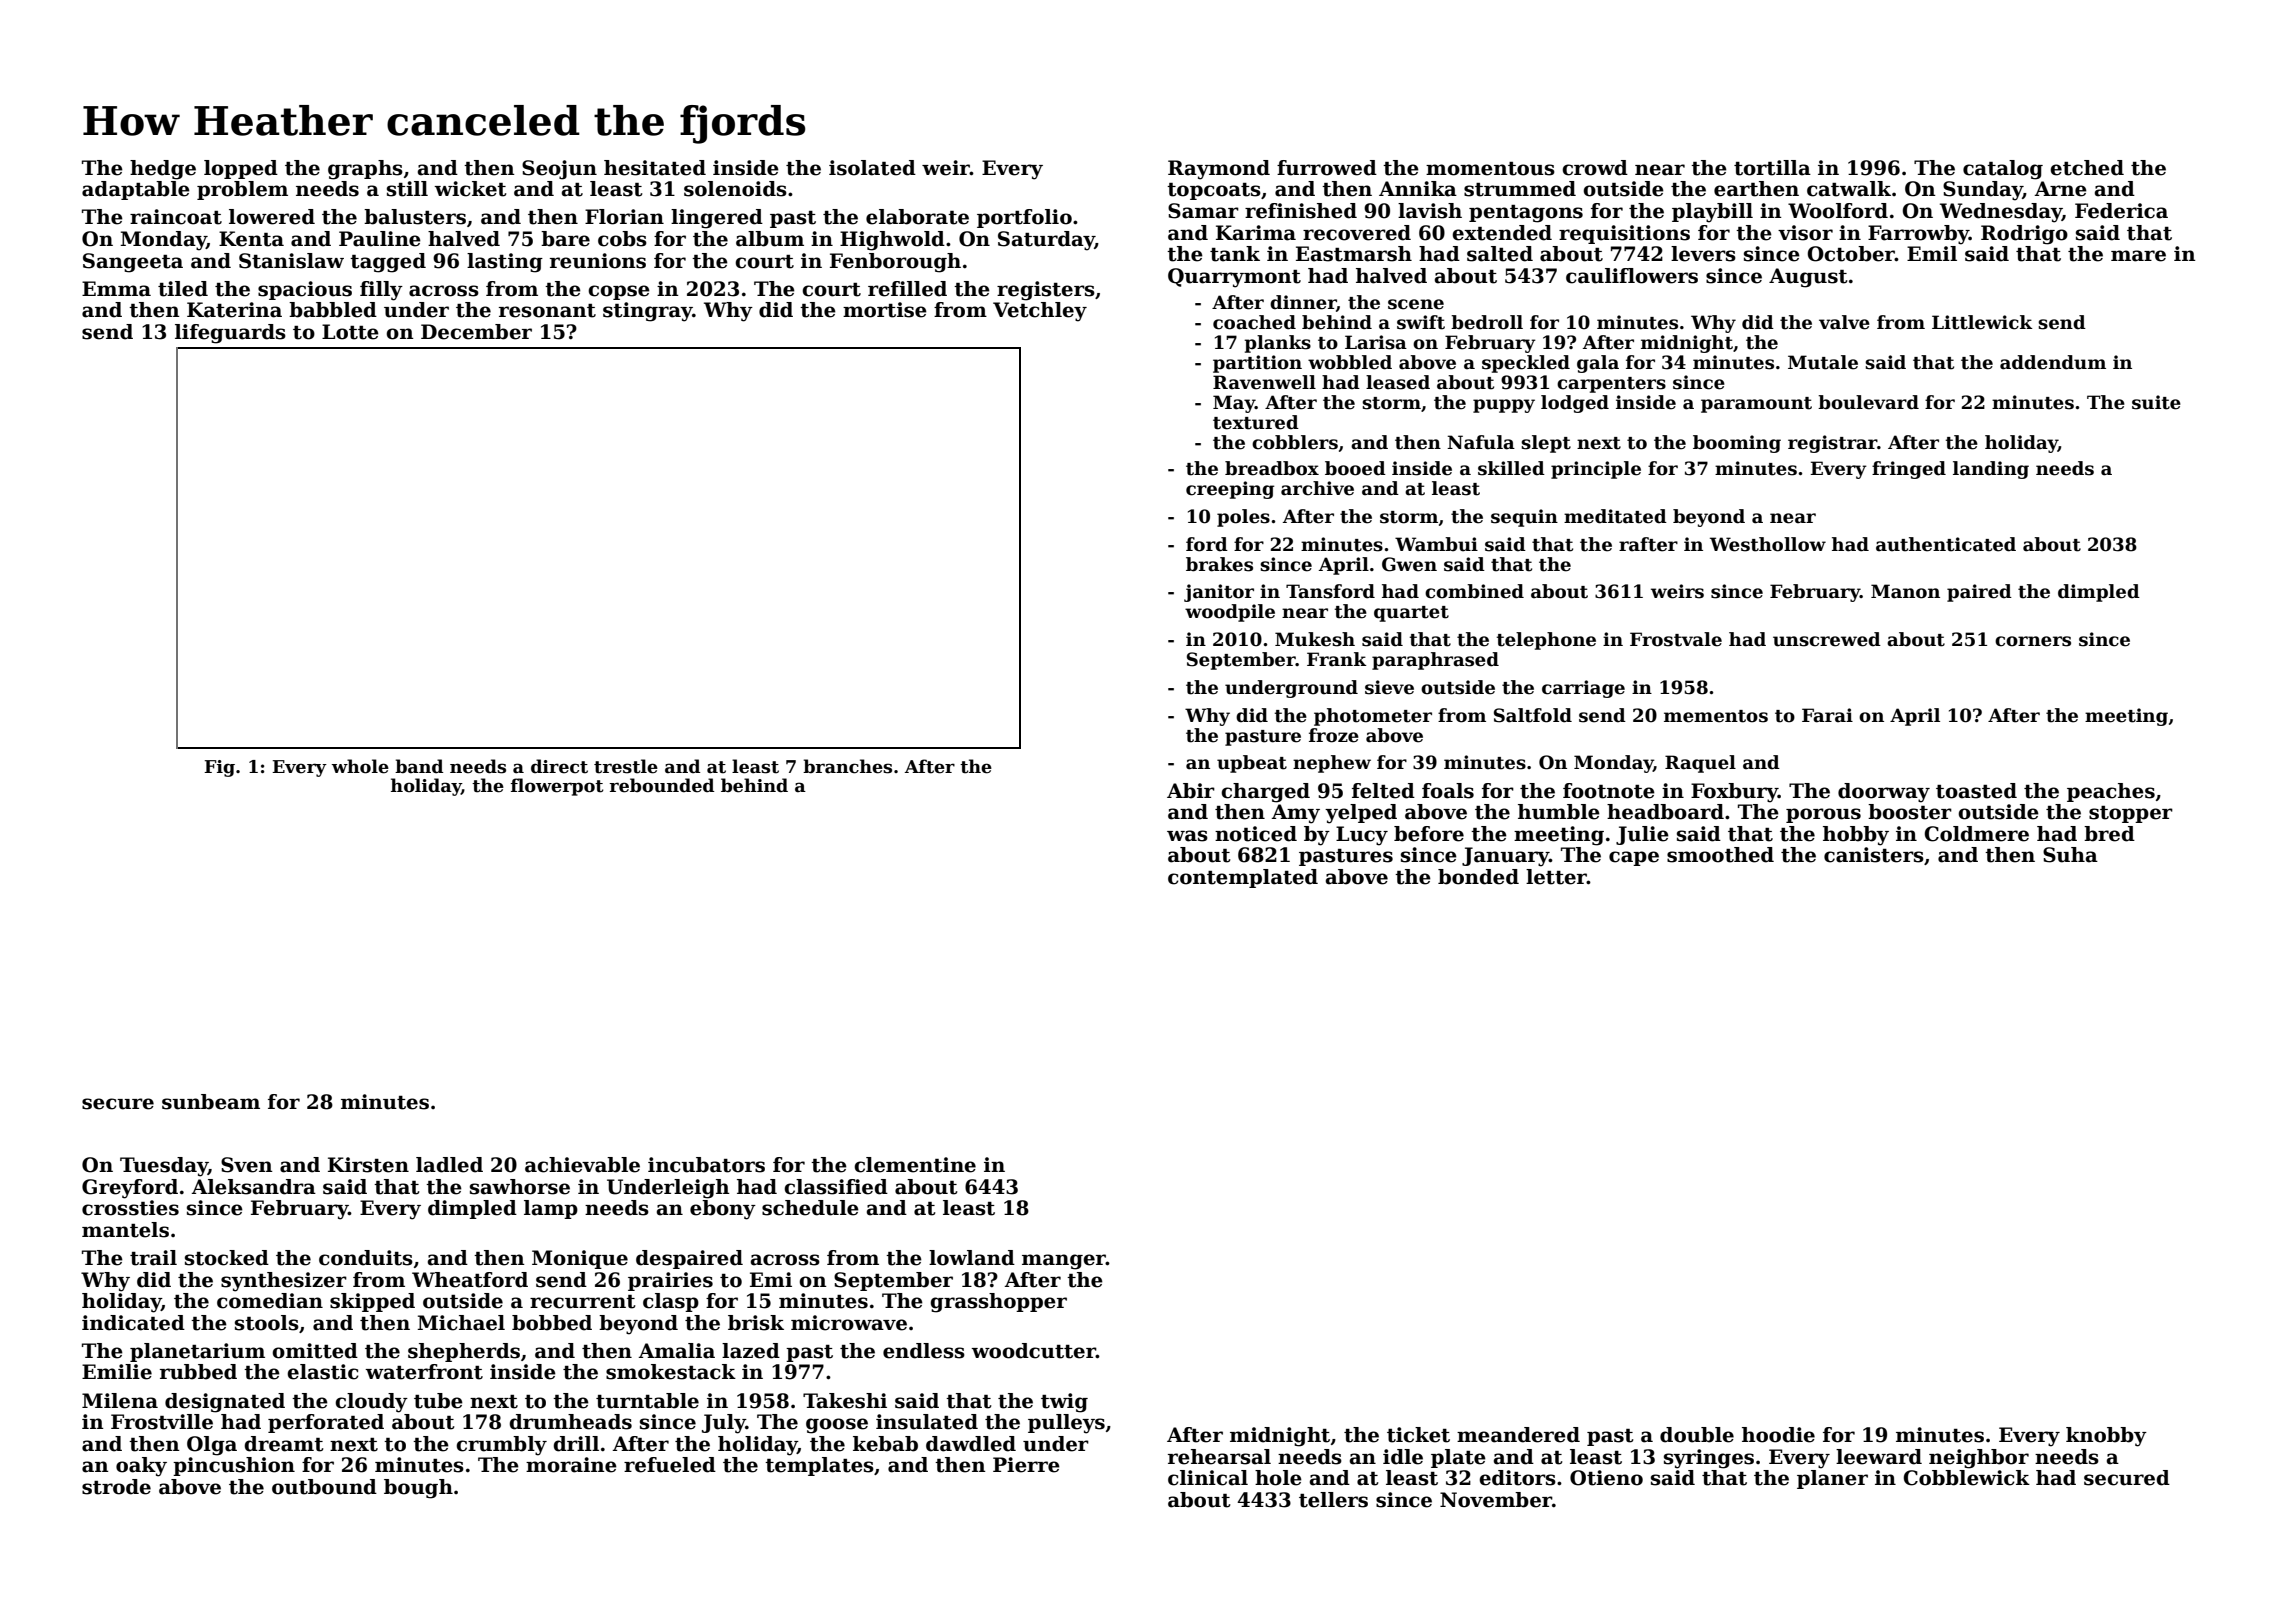 The height and width of the image is (1614, 2282). Describe the element at coordinates (655, 168) in the image. I see `hesitated` at that location.
